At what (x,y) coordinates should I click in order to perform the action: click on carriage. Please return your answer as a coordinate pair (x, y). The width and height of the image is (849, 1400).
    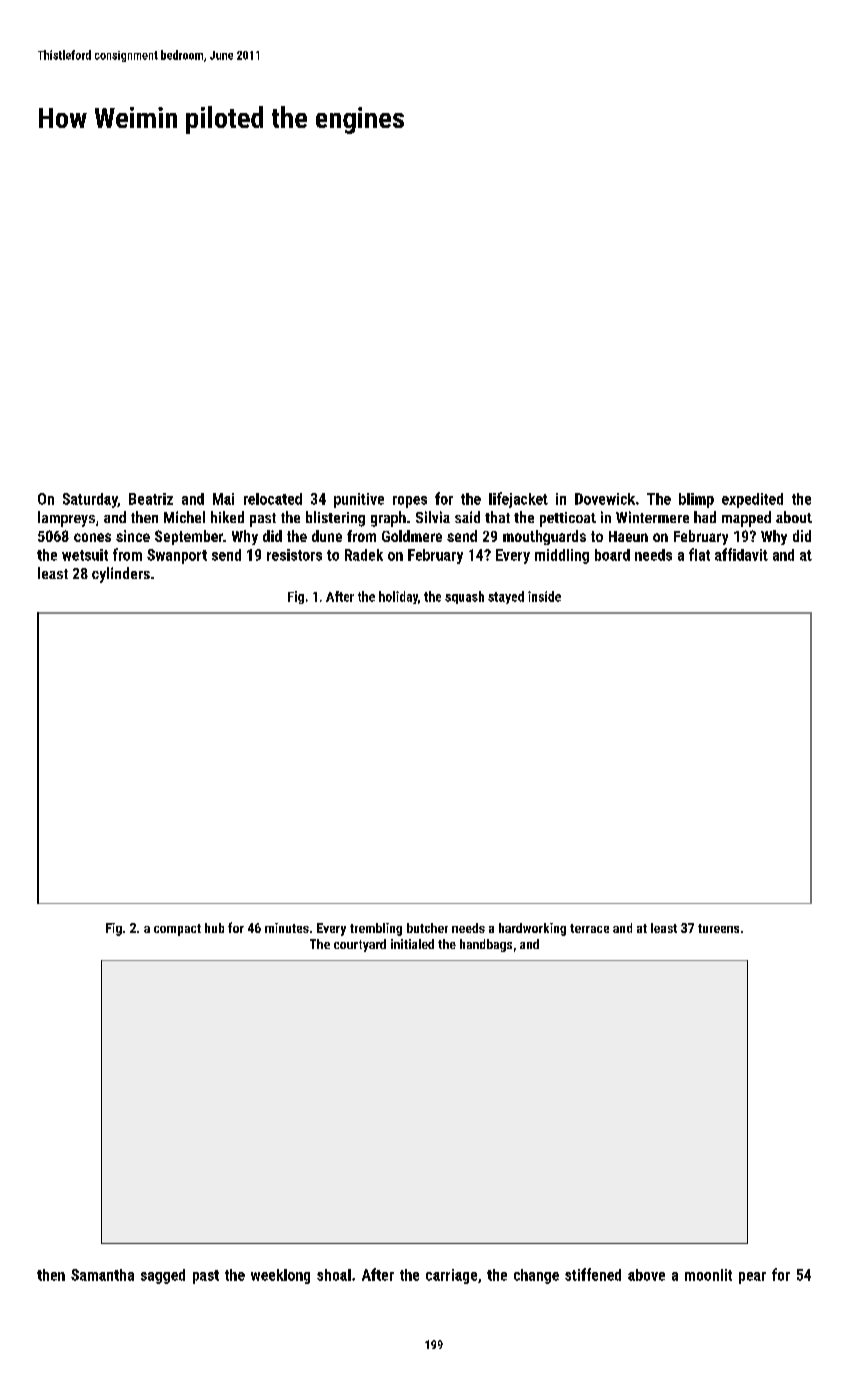
    Looking at the image, I should click on (451, 1276).
